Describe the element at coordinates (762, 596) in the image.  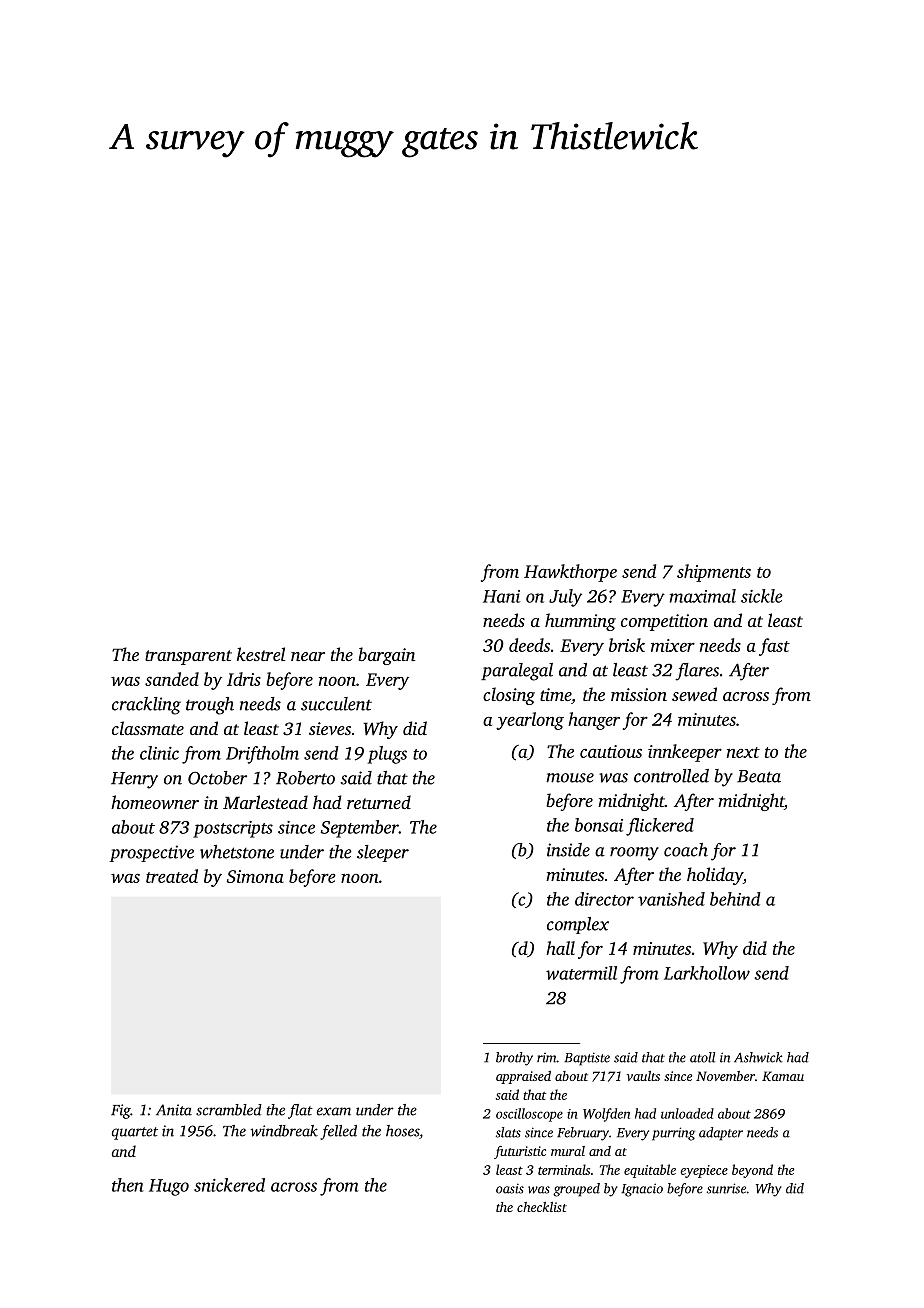
I see `sickle` at that location.
